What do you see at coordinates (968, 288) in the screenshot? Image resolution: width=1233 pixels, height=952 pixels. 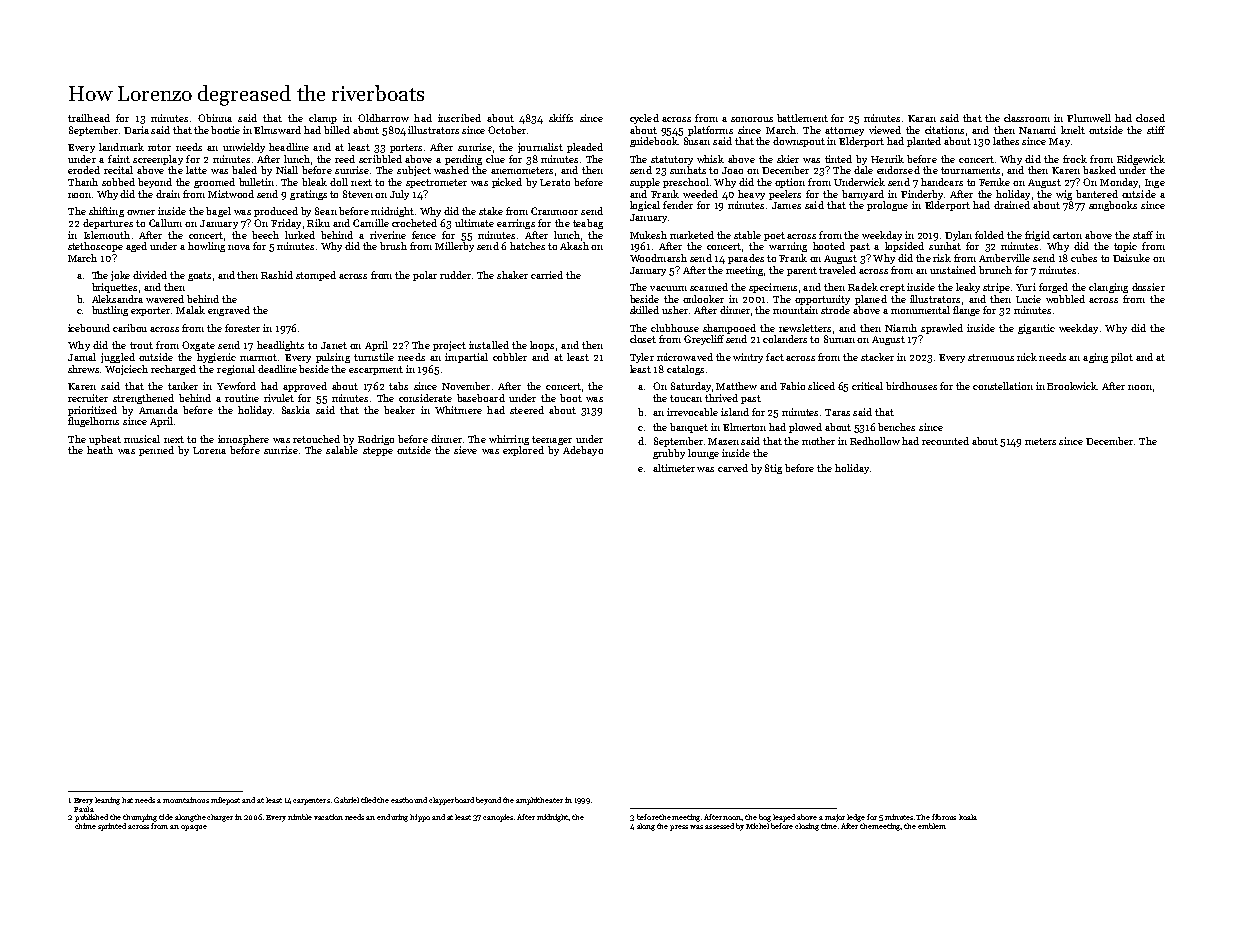 I see `leaky` at bounding box center [968, 288].
